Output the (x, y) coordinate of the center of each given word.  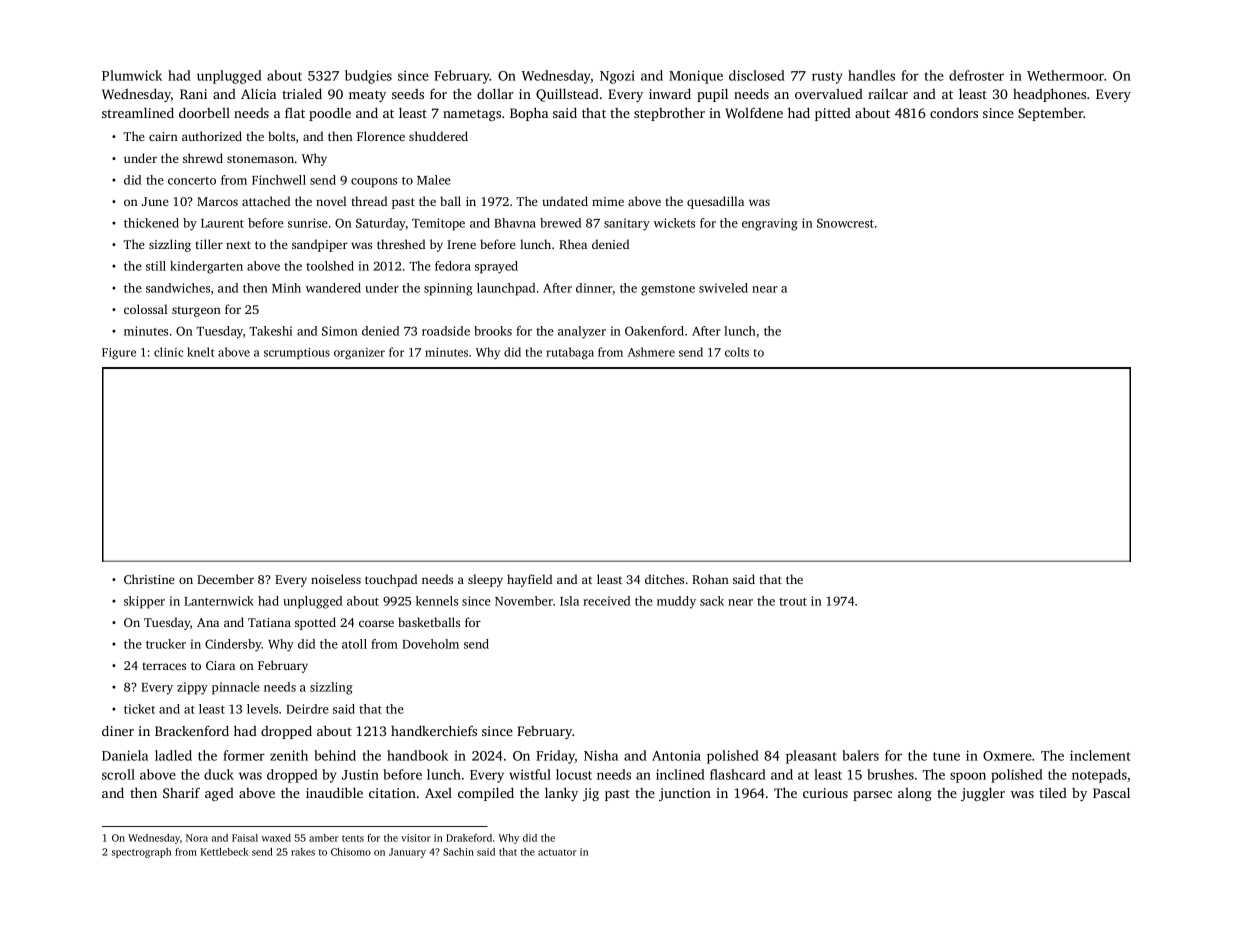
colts (737, 352)
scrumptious (297, 353)
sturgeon (196, 311)
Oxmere (1007, 756)
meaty (367, 96)
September (1051, 114)
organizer (359, 354)
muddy (676, 602)
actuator (557, 852)
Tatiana (269, 622)
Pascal (1111, 793)
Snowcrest (845, 223)
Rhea (573, 244)
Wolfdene (754, 112)
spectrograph (141, 853)
